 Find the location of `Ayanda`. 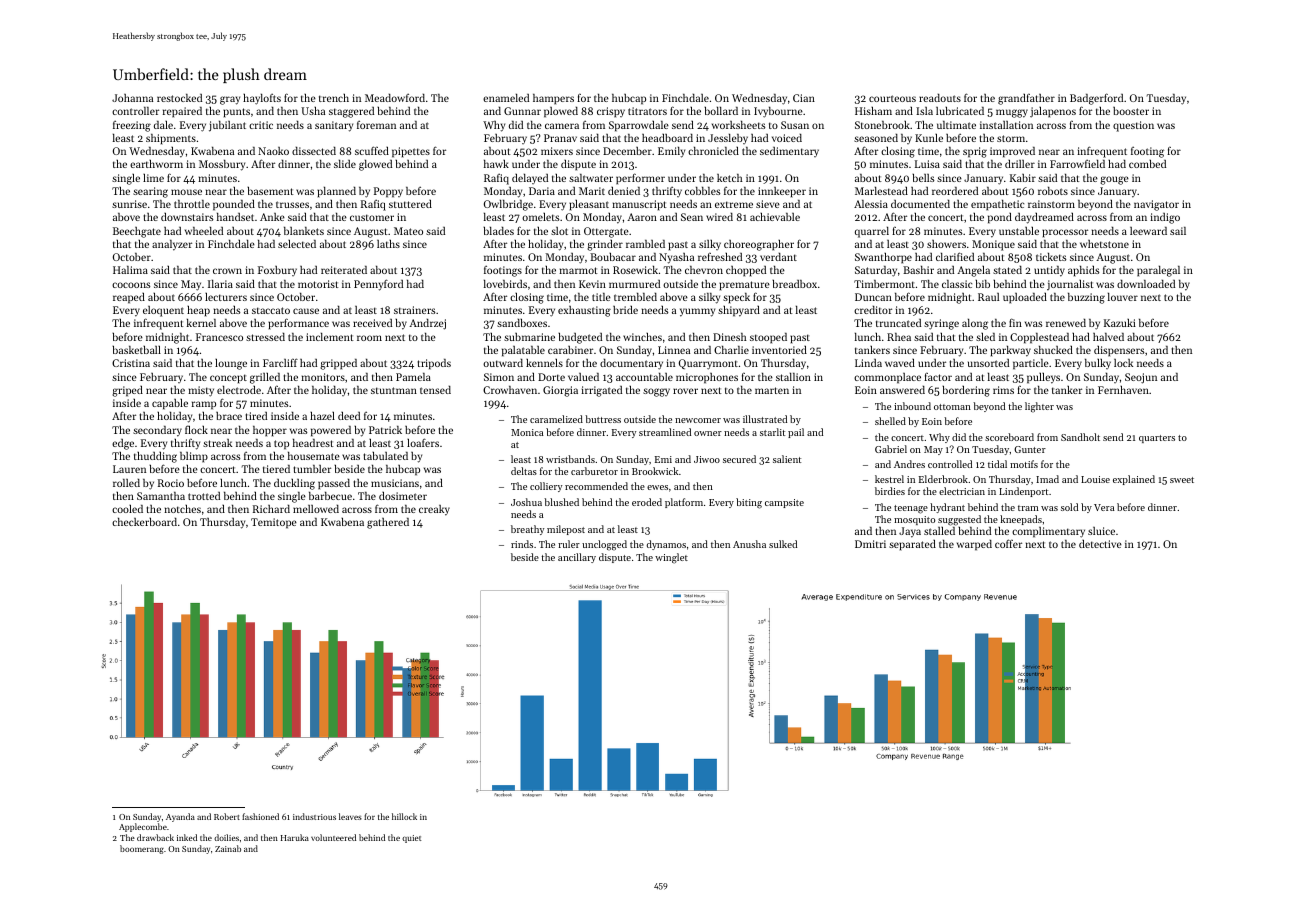

Ayanda is located at coordinates (180, 817).
